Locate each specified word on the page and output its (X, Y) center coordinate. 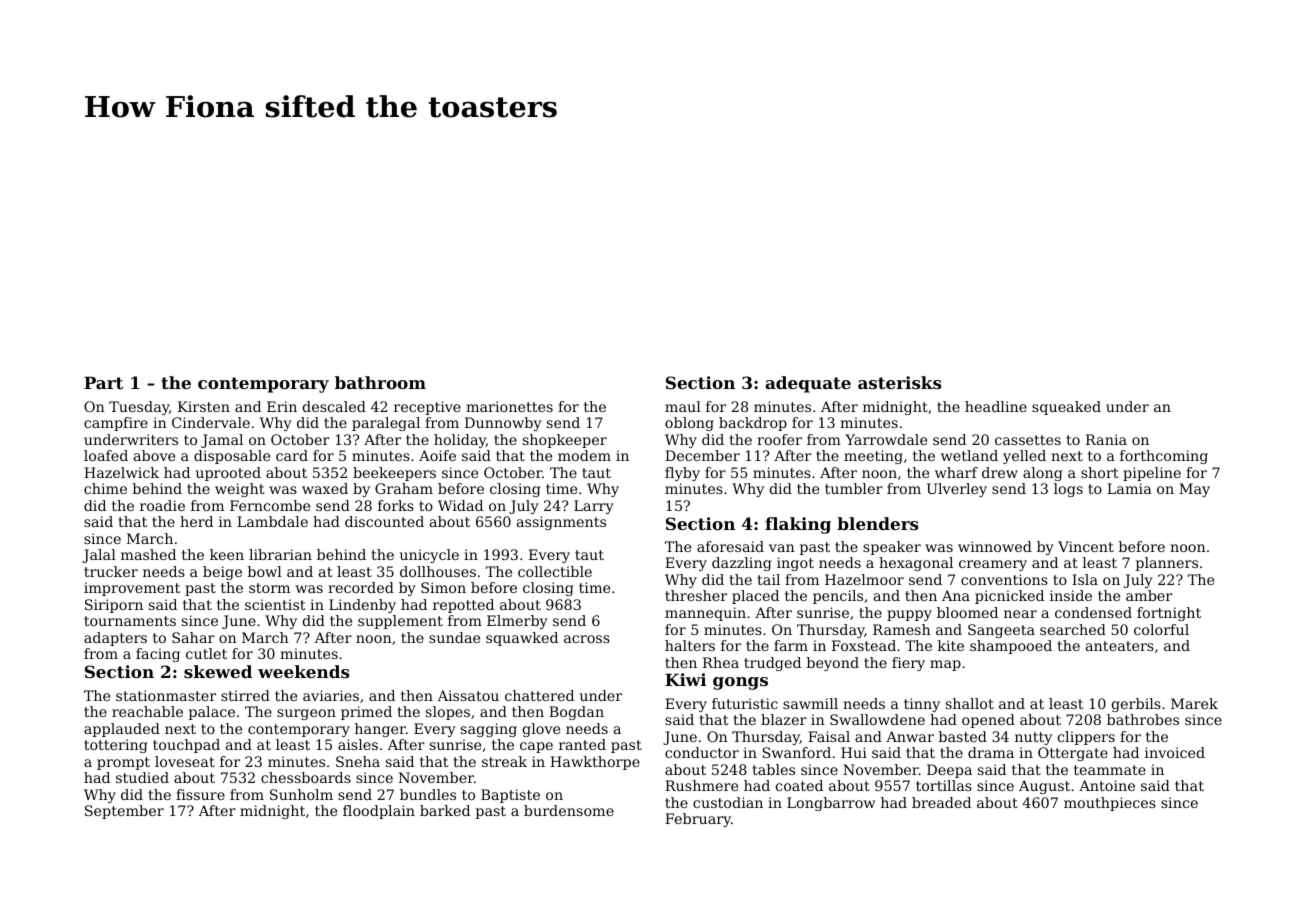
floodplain (379, 812)
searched (1073, 629)
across (587, 639)
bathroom (380, 382)
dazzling (741, 564)
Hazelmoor (864, 579)
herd (196, 521)
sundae (454, 637)
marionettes (509, 406)
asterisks (900, 382)
